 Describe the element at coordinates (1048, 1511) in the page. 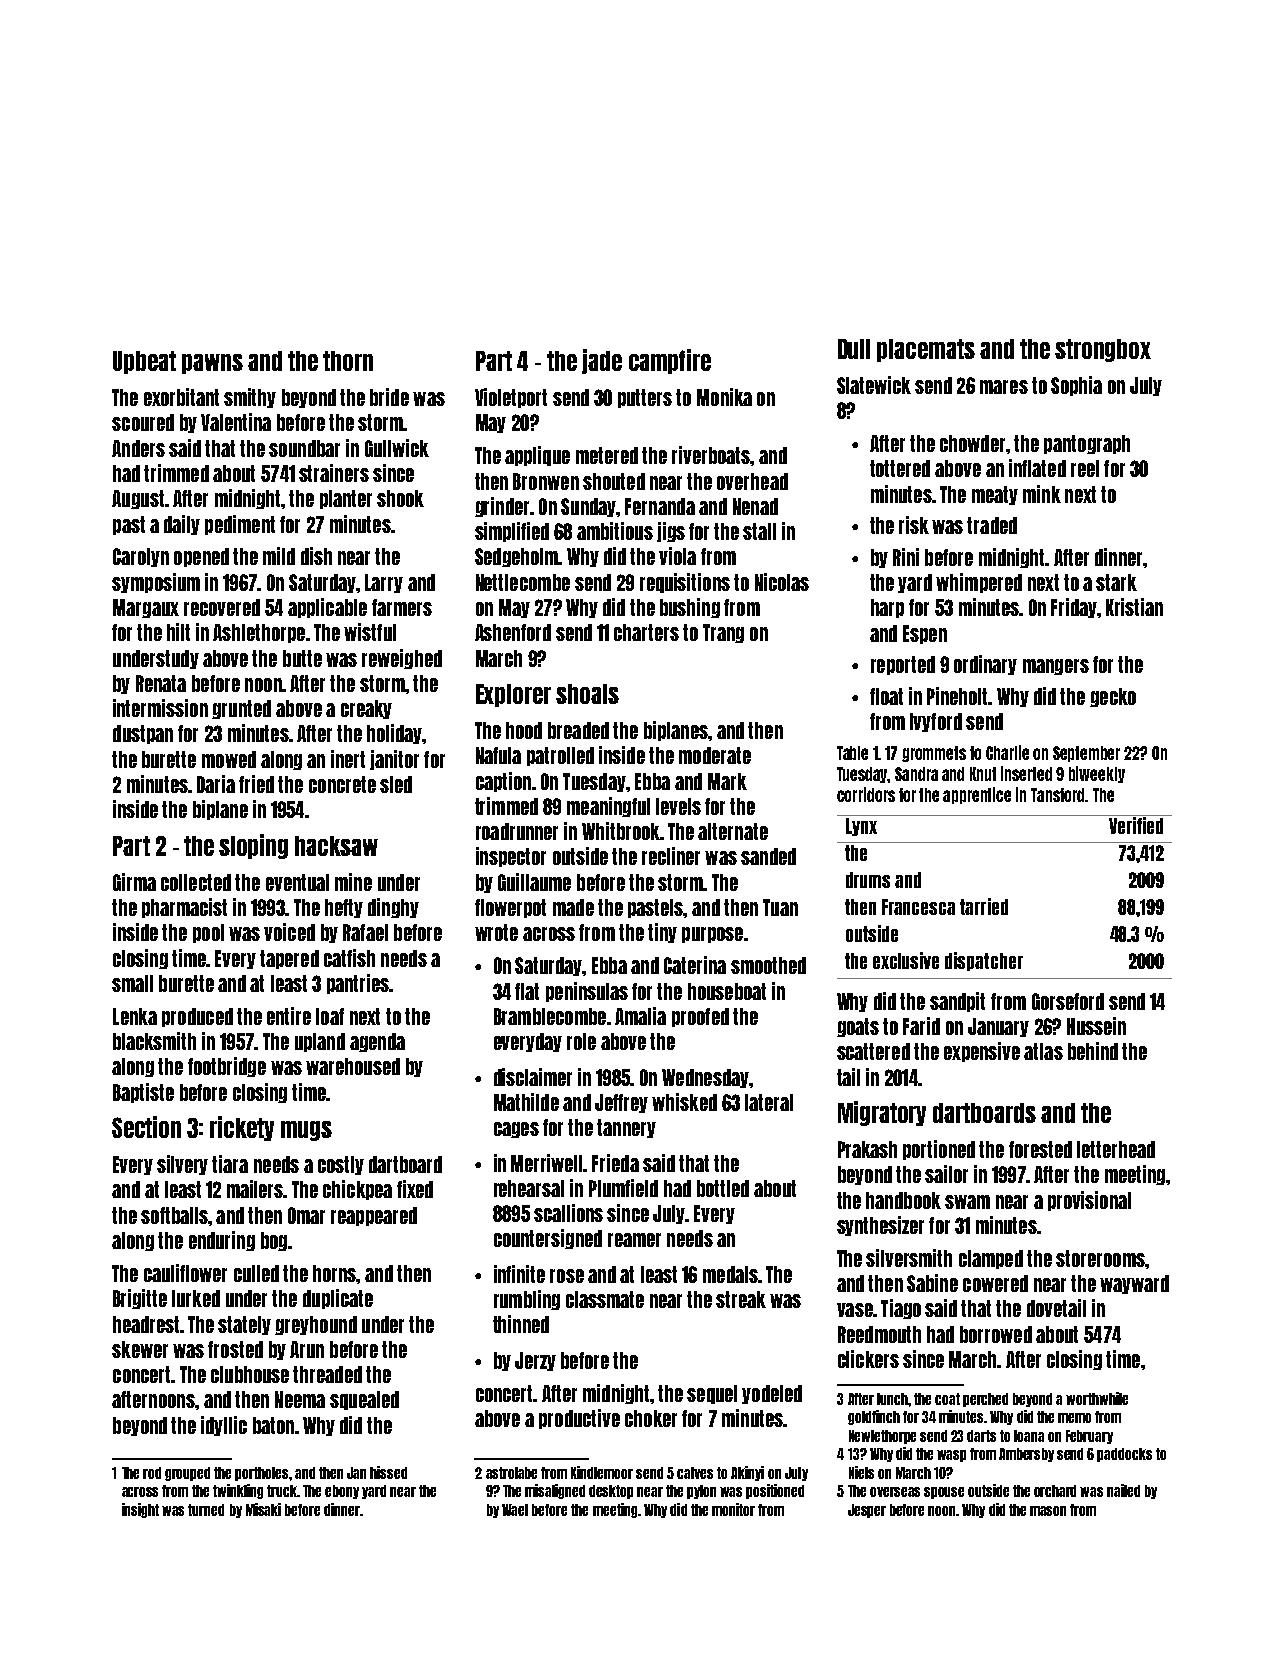

I see `mason` at that location.
